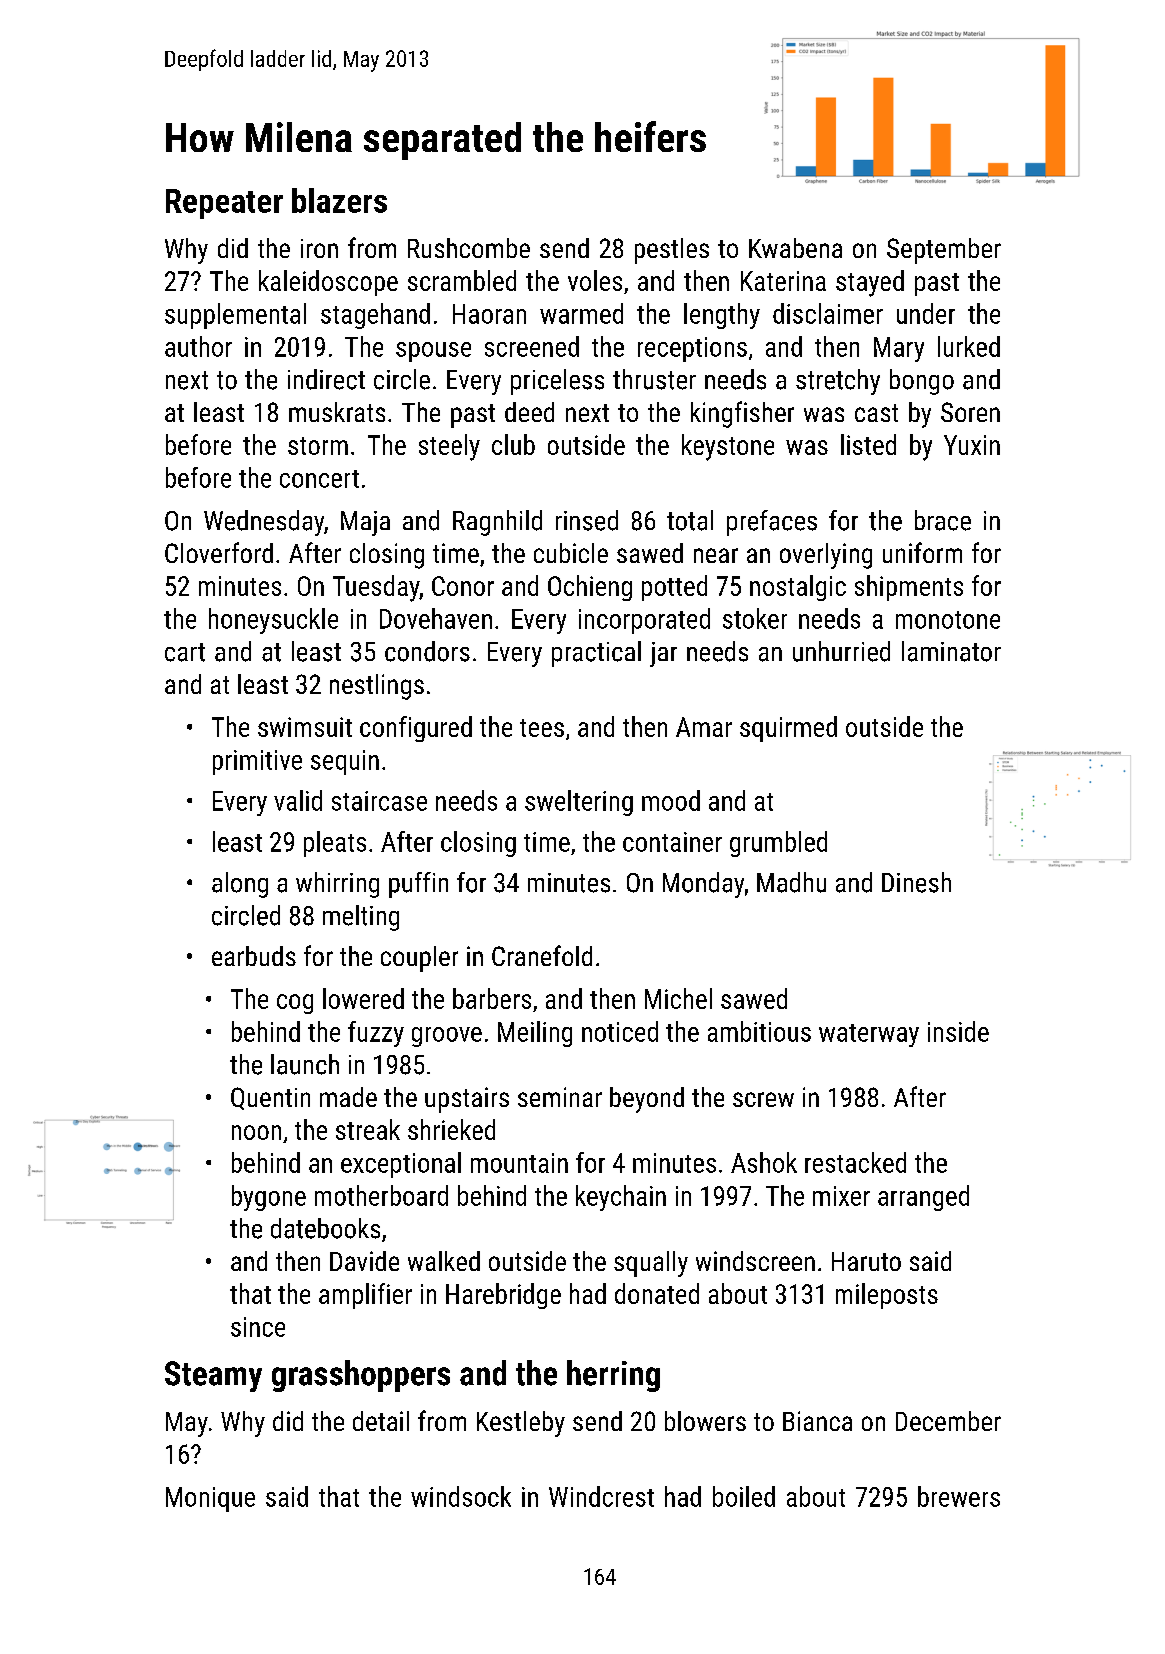 This screenshot has width=1165, height=1654. I want to click on Monique, so click(210, 1499).
